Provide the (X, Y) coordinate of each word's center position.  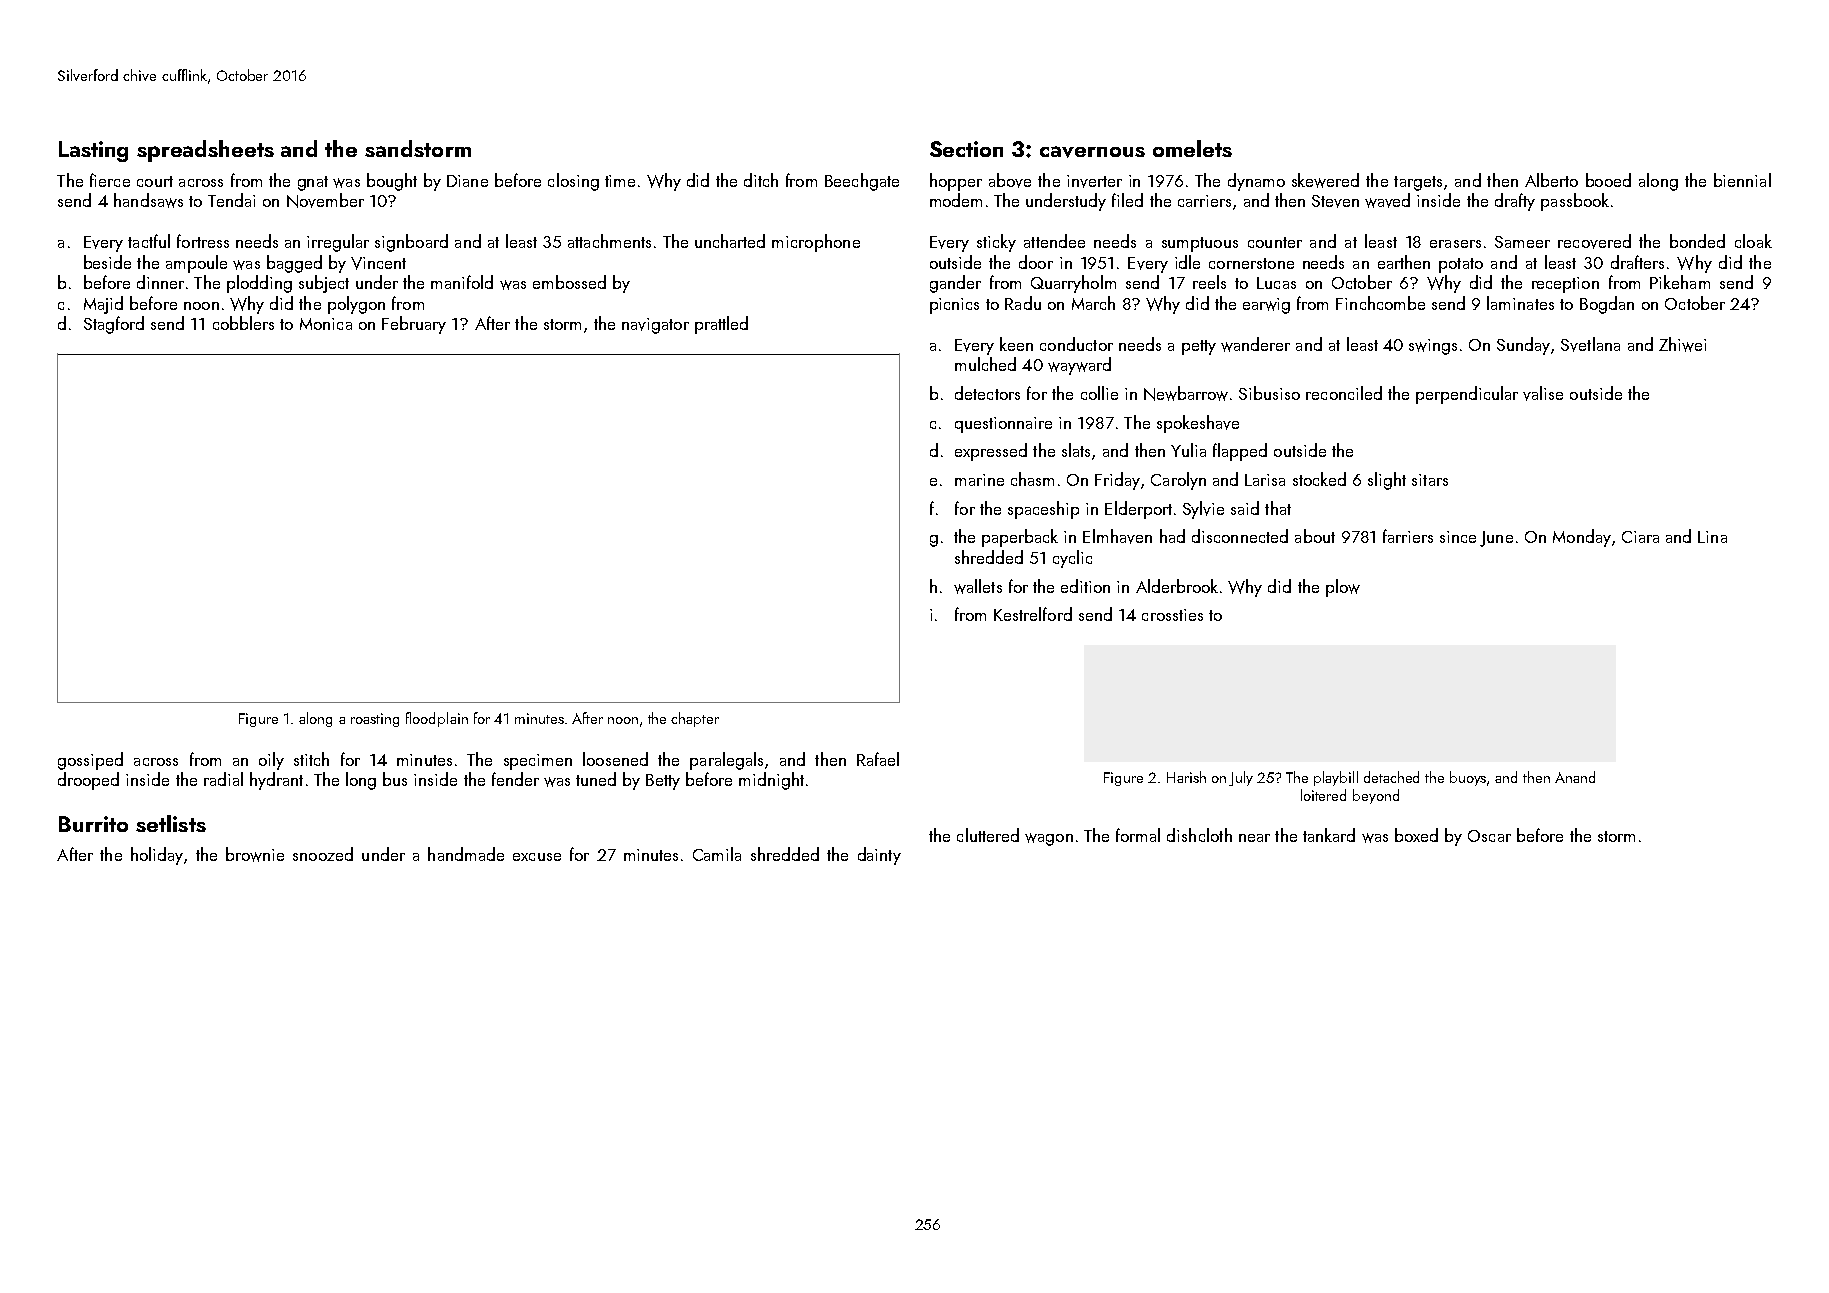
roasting (375, 720)
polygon (356, 305)
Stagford (114, 325)
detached (1391, 777)
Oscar (1489, 836)
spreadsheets (205, 151)
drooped (88, 781)
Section (966, 149)
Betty (663, 782)
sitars (1430, 480)
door (1036, 262)
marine (979, 480)
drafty (1515, 202)
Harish (1186, 777)
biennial (1742, 180)
